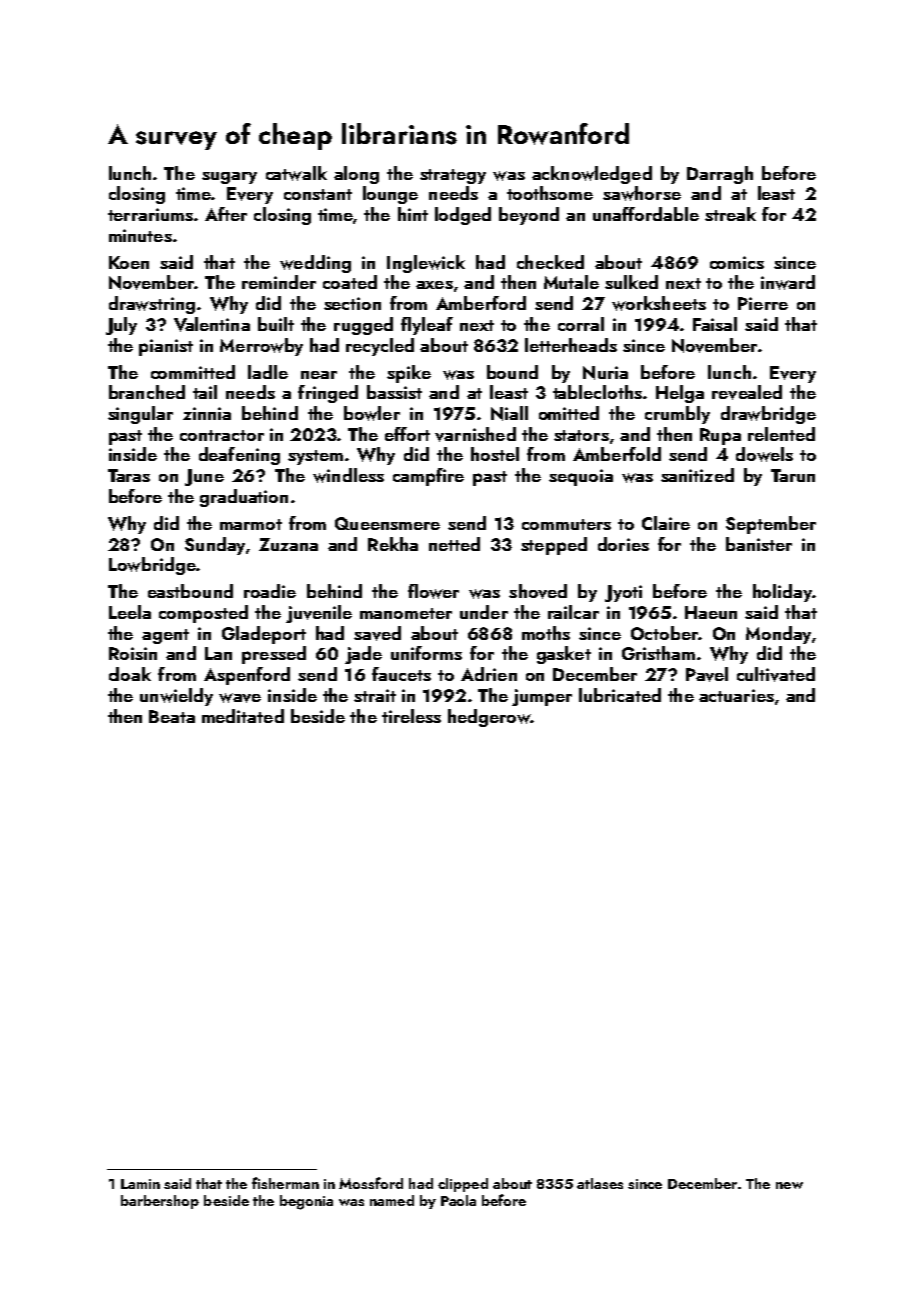  What do you see at coordinates (789, 1185) in the screenshot?
I see `new` at bounding box center [789, 1185].
